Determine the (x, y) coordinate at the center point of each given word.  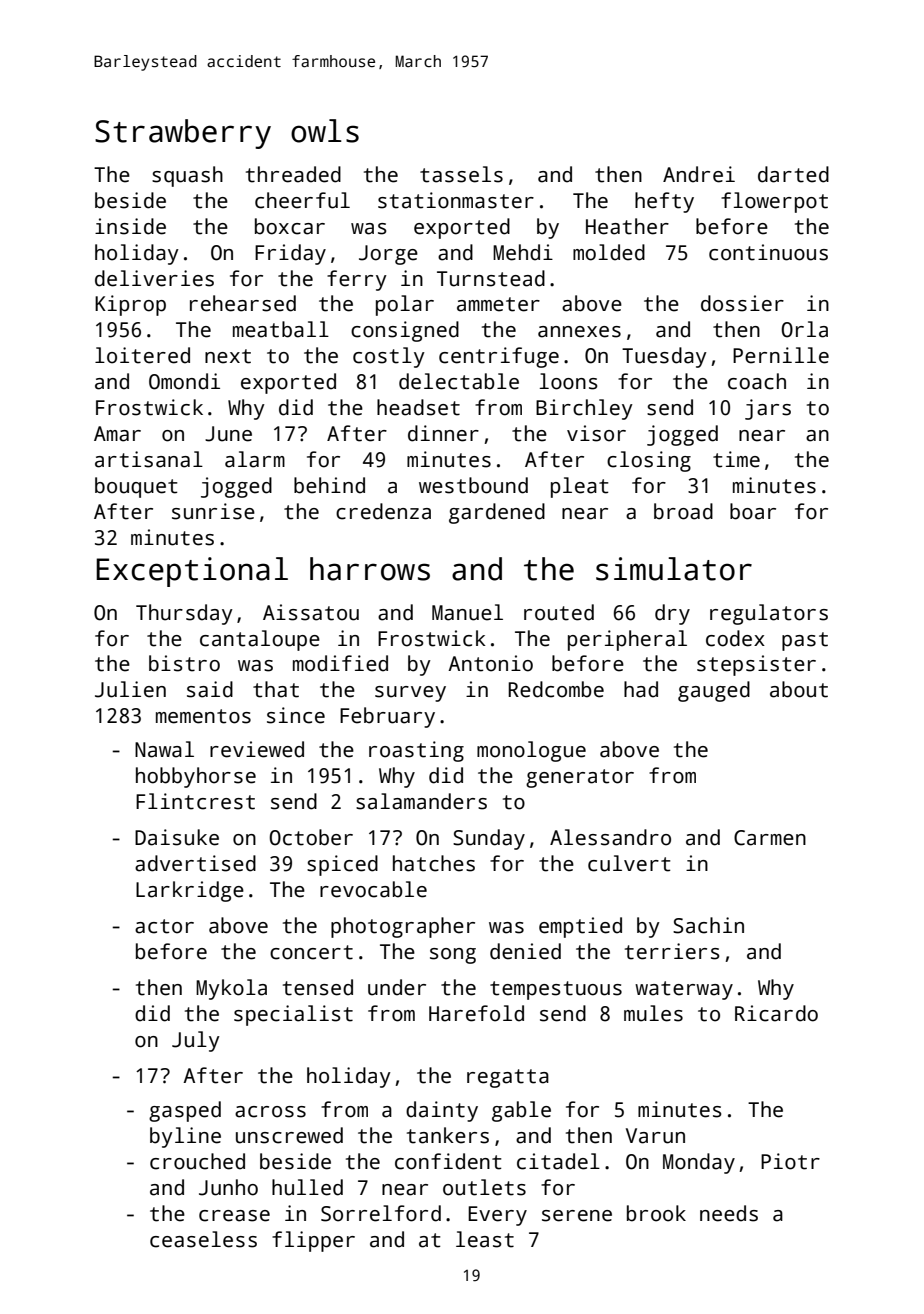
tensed (318, 987)
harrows (370, 569)
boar (753, 511)
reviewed (257, 749)
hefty (664, 202)
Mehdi (523, 252)
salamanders (421, 801)
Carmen (770, 838)
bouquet (136, 487)
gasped (185, 1111)
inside (130, 226)
